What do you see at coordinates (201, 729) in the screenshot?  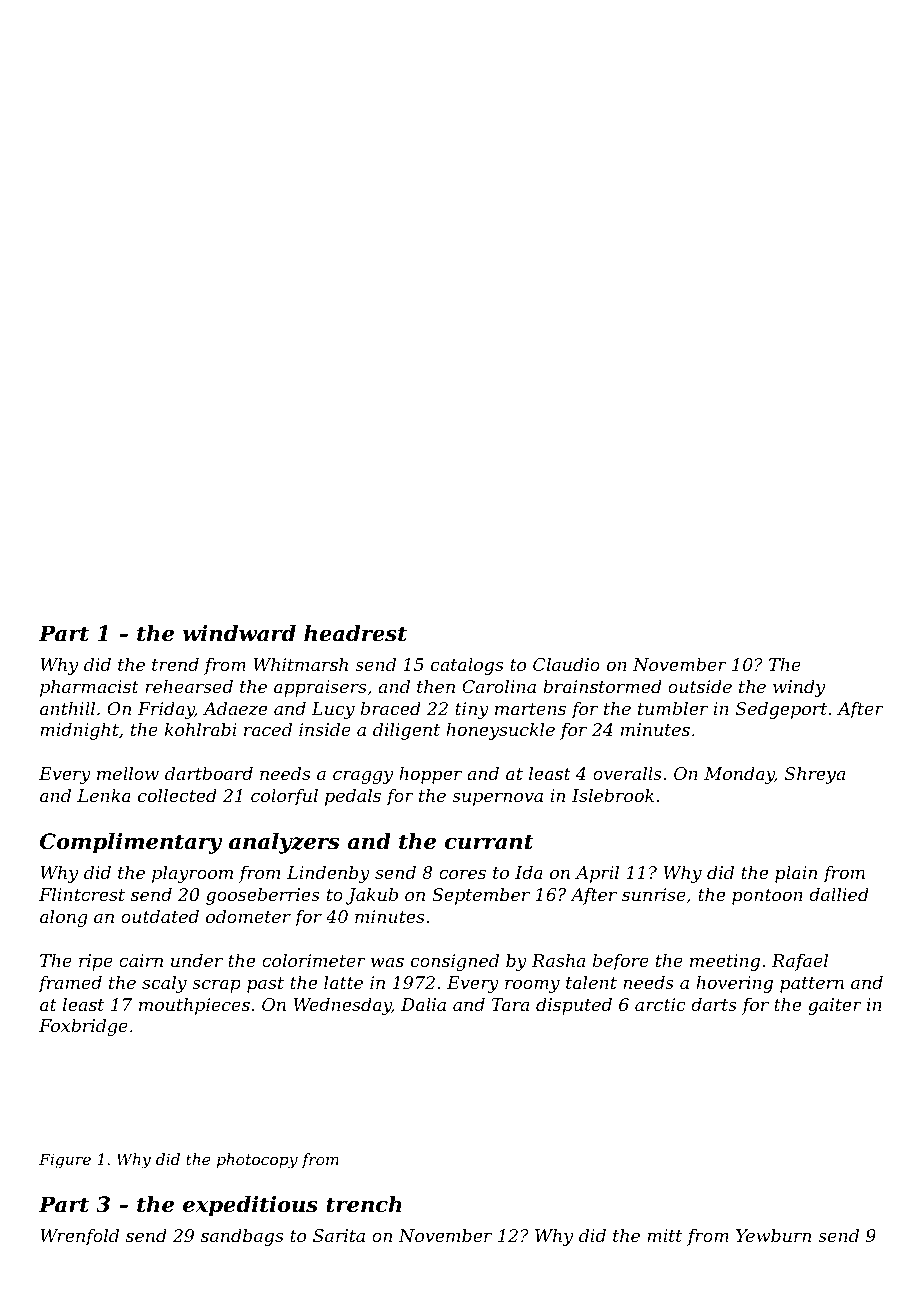 I see `kohlrabi` at bounding box center [201, 729].
